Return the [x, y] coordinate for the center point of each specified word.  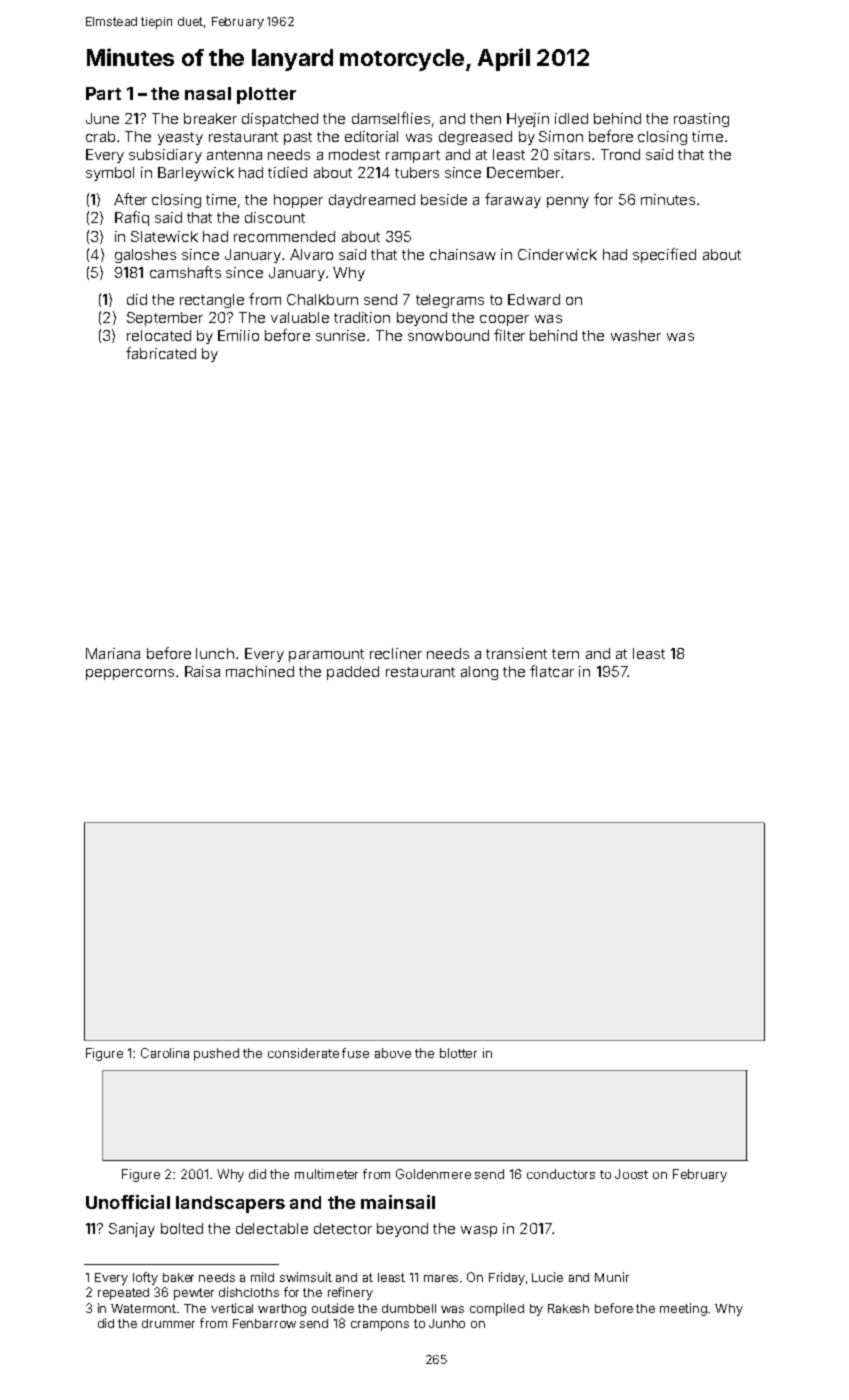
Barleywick [196, 174]
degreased [475, 138]
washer [636, 335]
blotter [458, 1053]
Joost [631, 1174]
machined [260, 671]
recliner [396, 653]
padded [353, 673]
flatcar [552, 671]
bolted [182, 1228]
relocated [159, 335]
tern [565, 654]
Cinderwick [557, 254]
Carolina [165, 1053]
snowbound [448, 335]
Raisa [202, 671]
